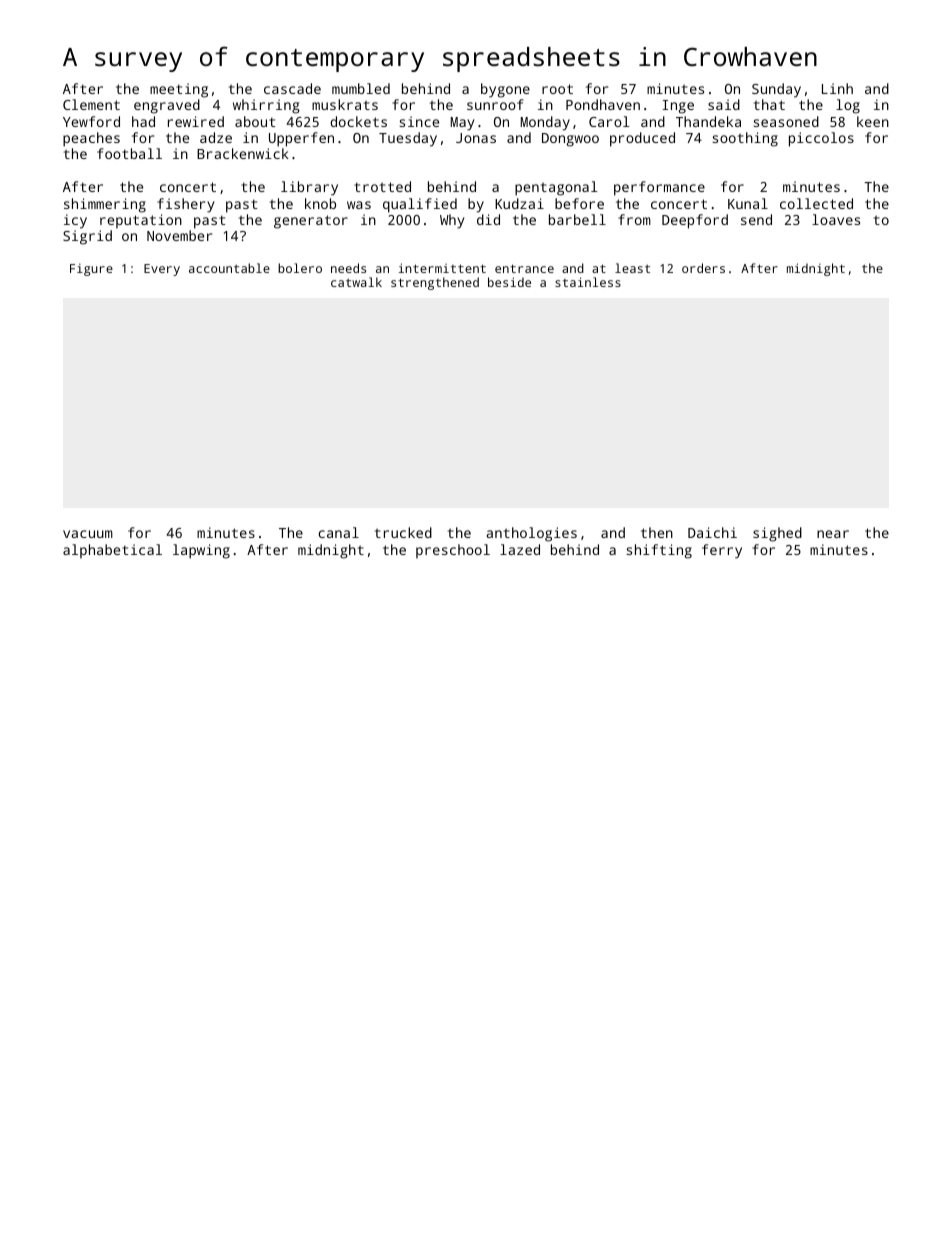 Image resolution: width=952 pixels, height=1233 pixels. I want to click on vacuum, so click(88, 534).
